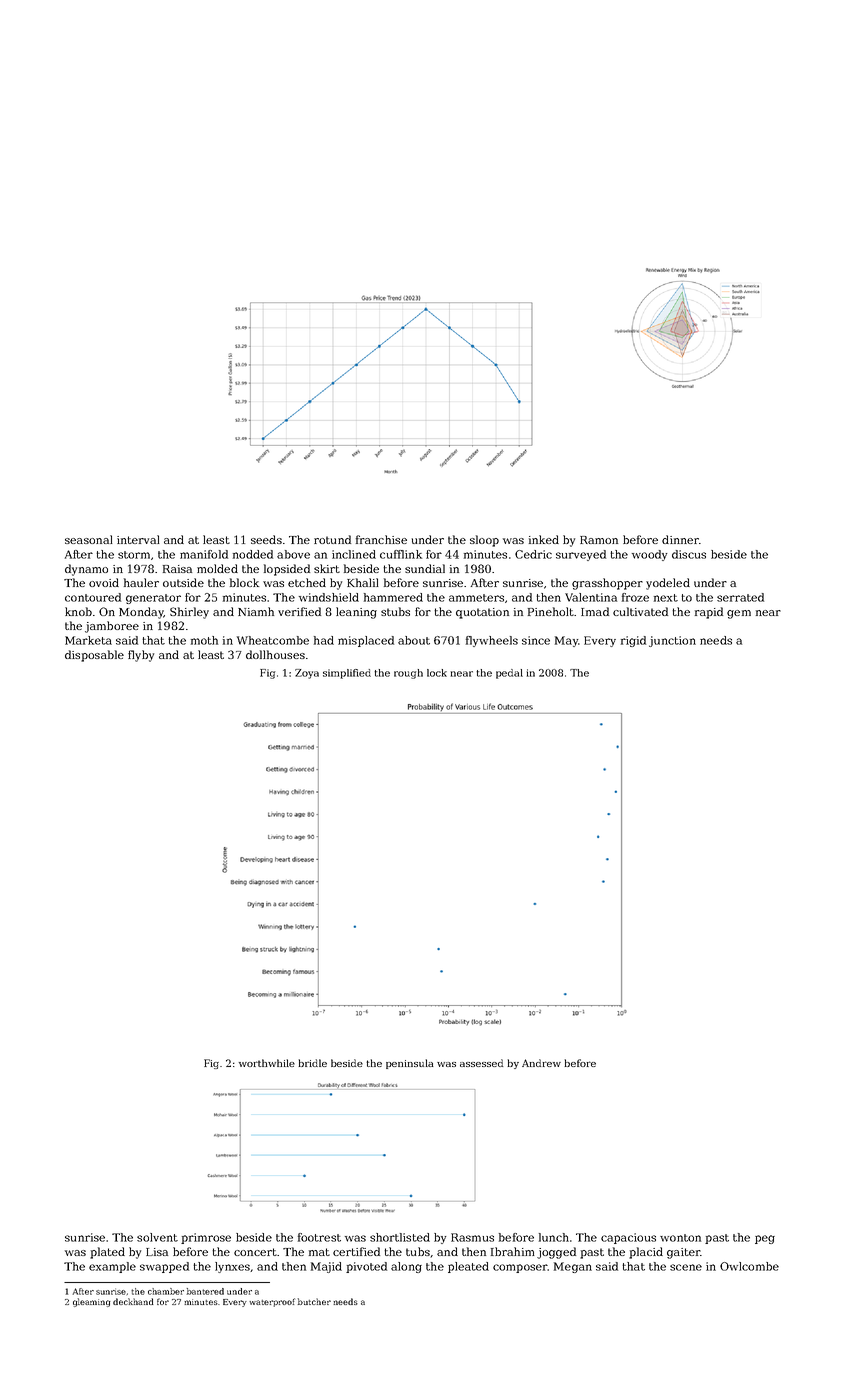  Describe the element at coordinates (356, 1251) in the screenshot. I see `certified` at that location.
